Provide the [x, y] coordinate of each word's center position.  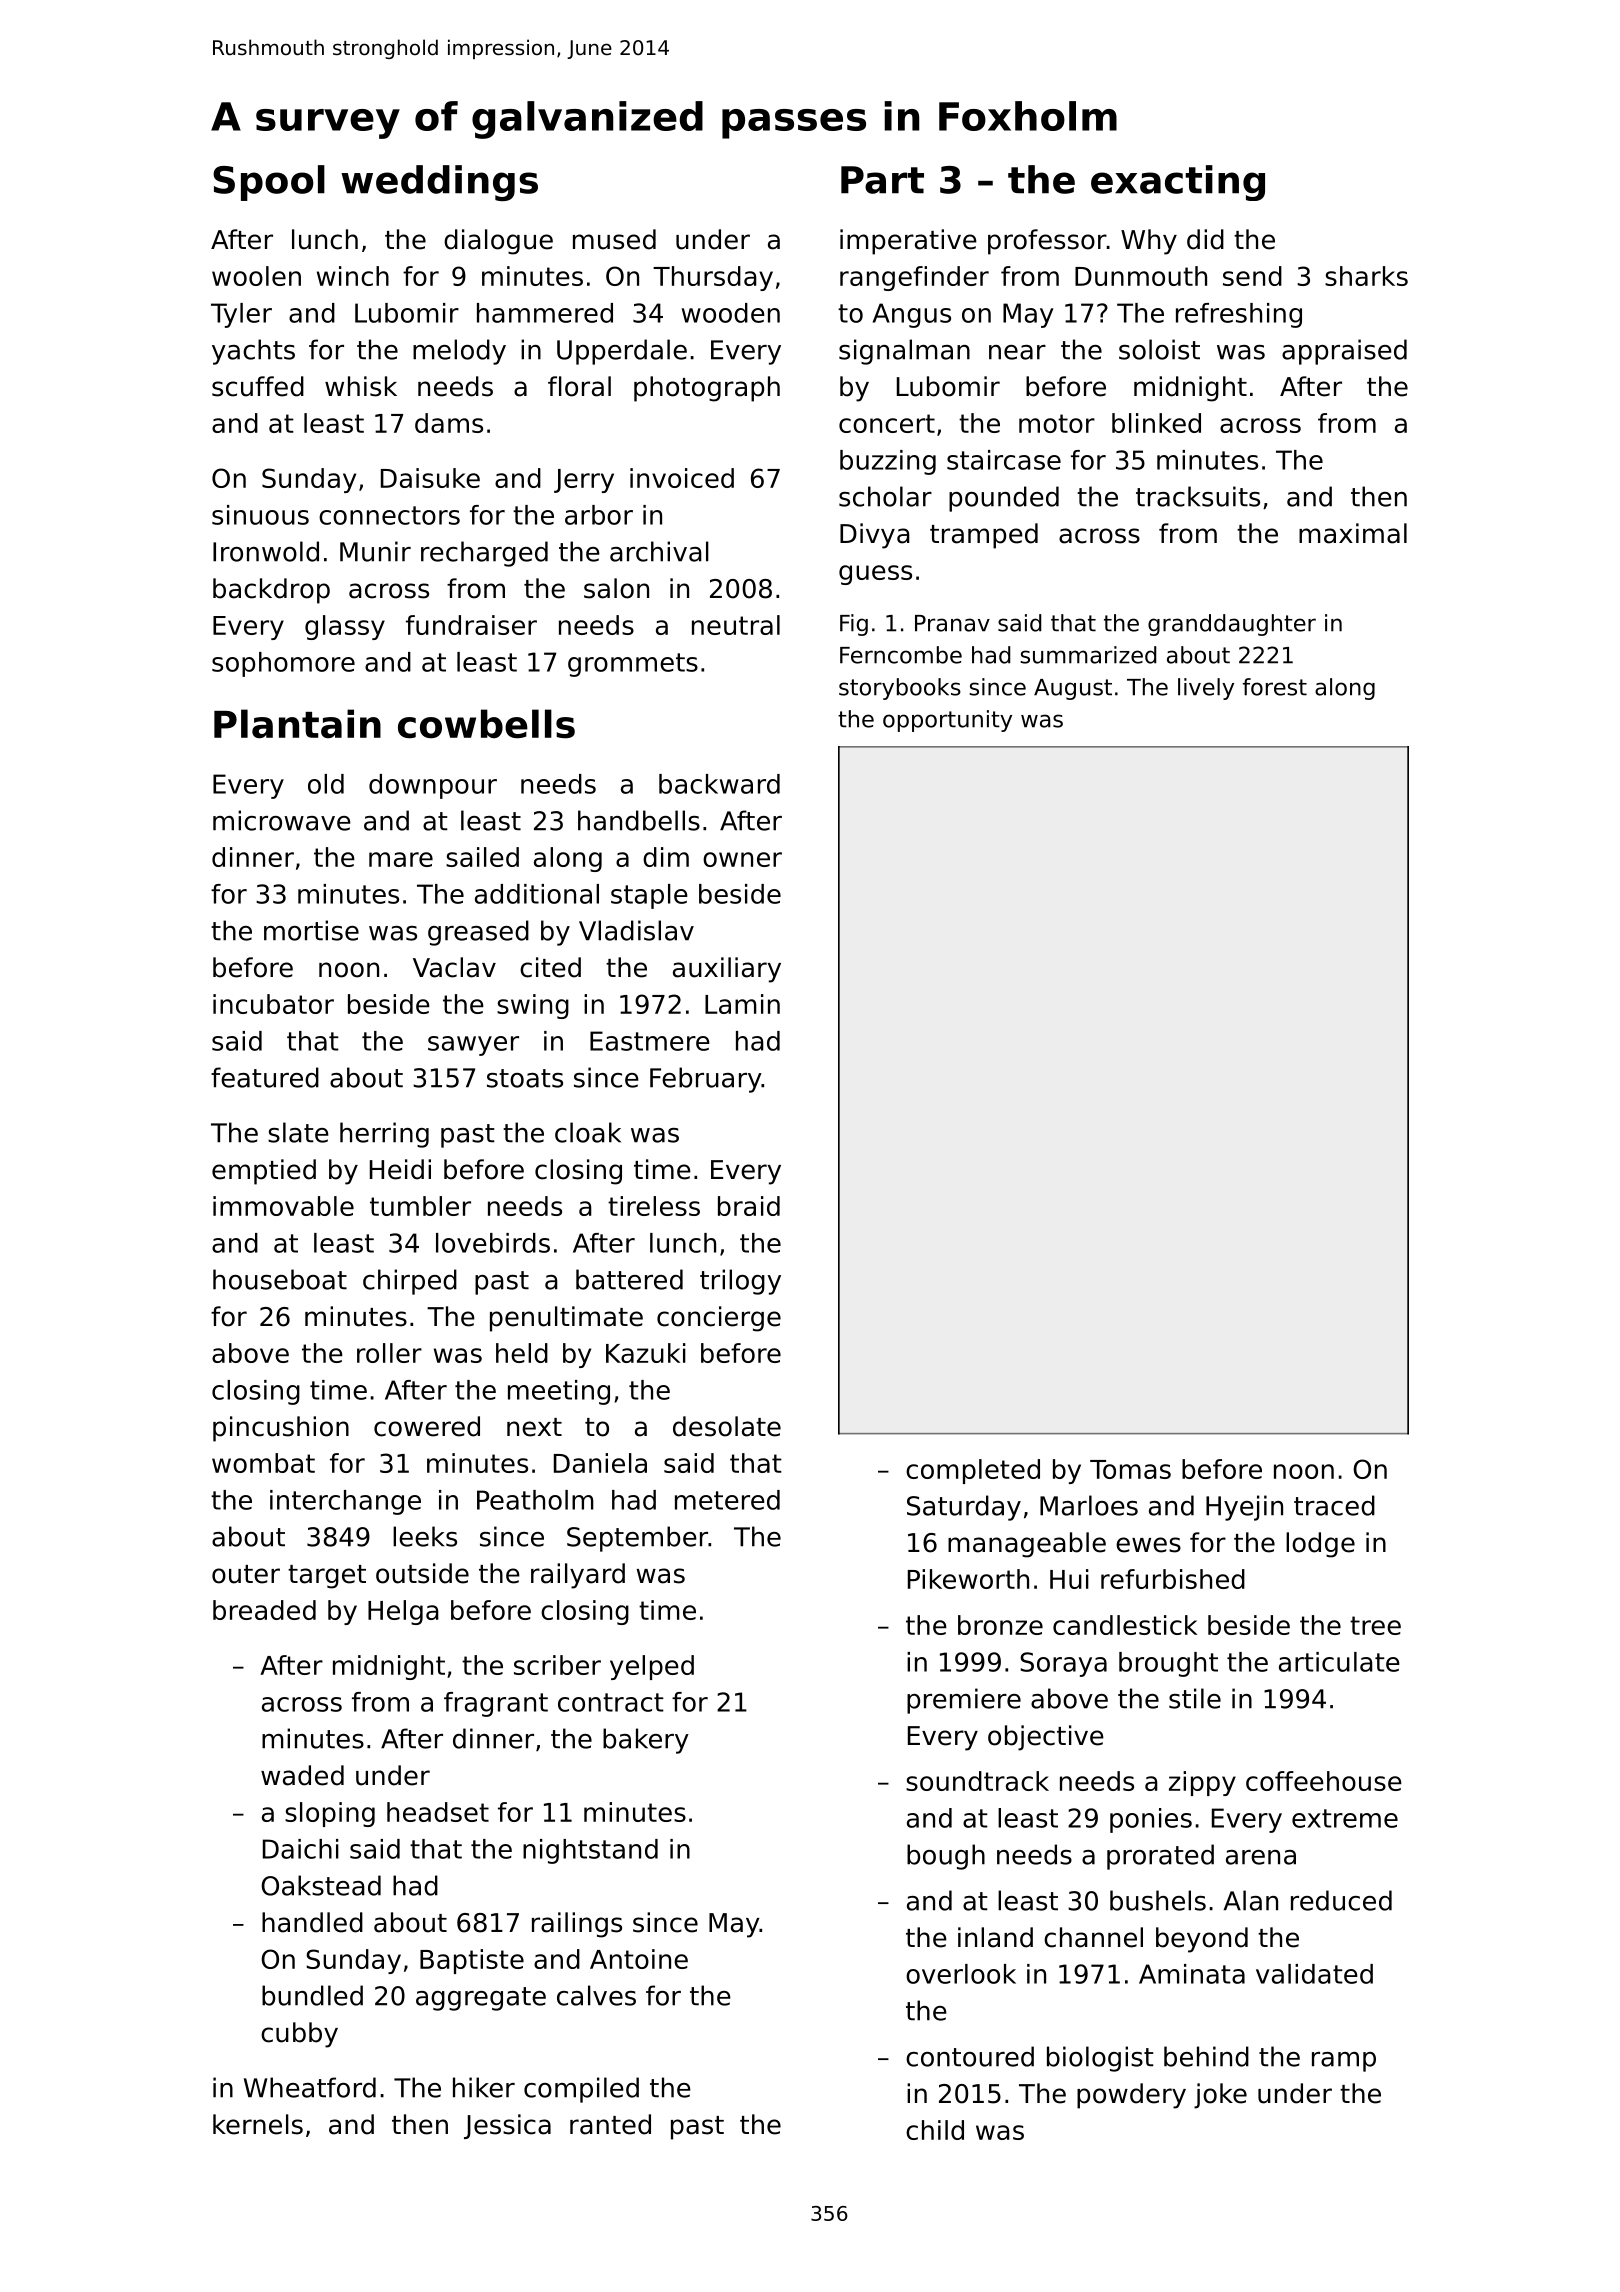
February [705, 1080]
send [1252, 276]
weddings [439, 183]
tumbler [420, 1206]
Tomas [1130, 1469]
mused [614, 239]
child [935, 2130]
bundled [312, 1995]
